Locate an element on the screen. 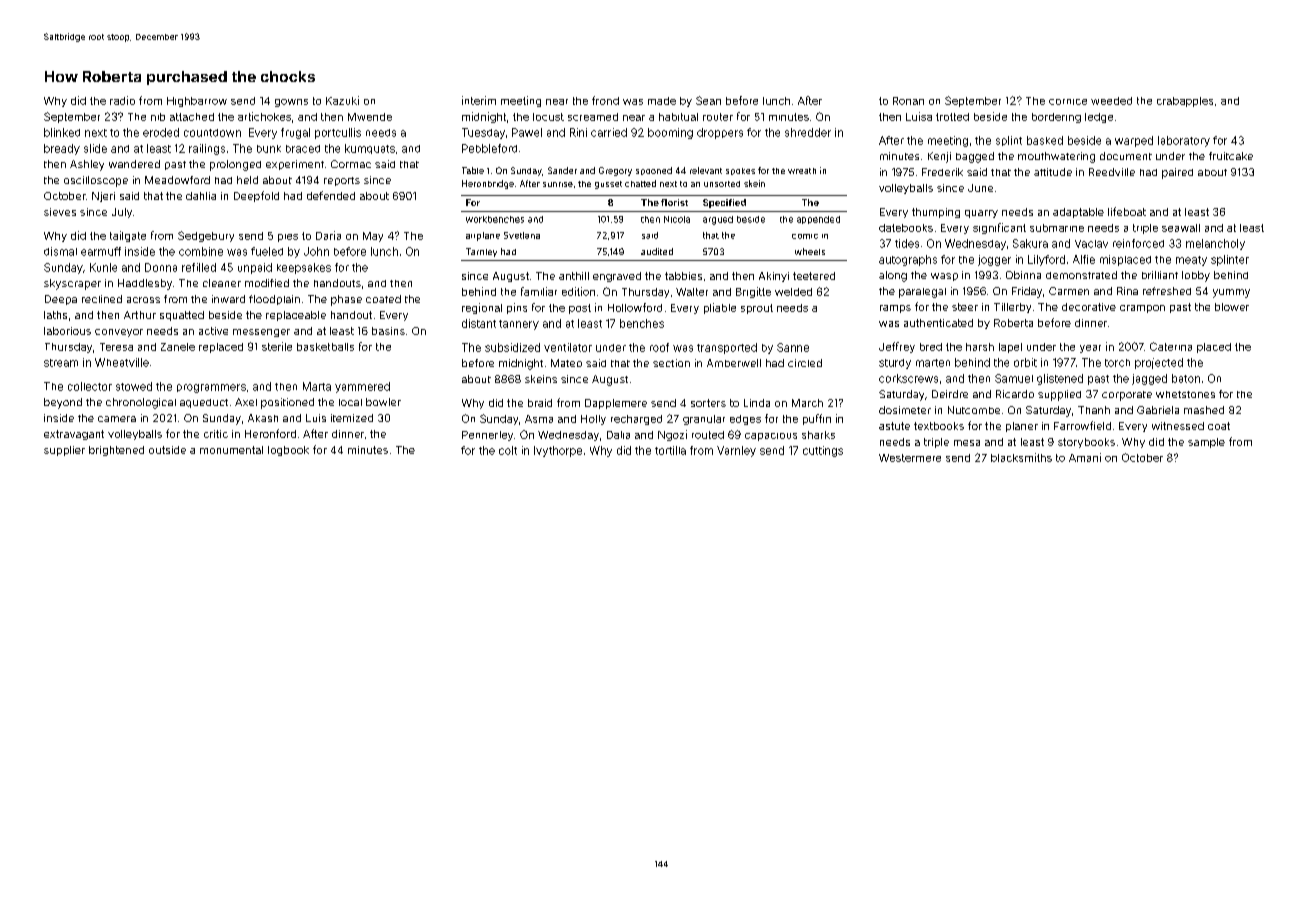  crabapples is located at coordinates (1185, 102).
